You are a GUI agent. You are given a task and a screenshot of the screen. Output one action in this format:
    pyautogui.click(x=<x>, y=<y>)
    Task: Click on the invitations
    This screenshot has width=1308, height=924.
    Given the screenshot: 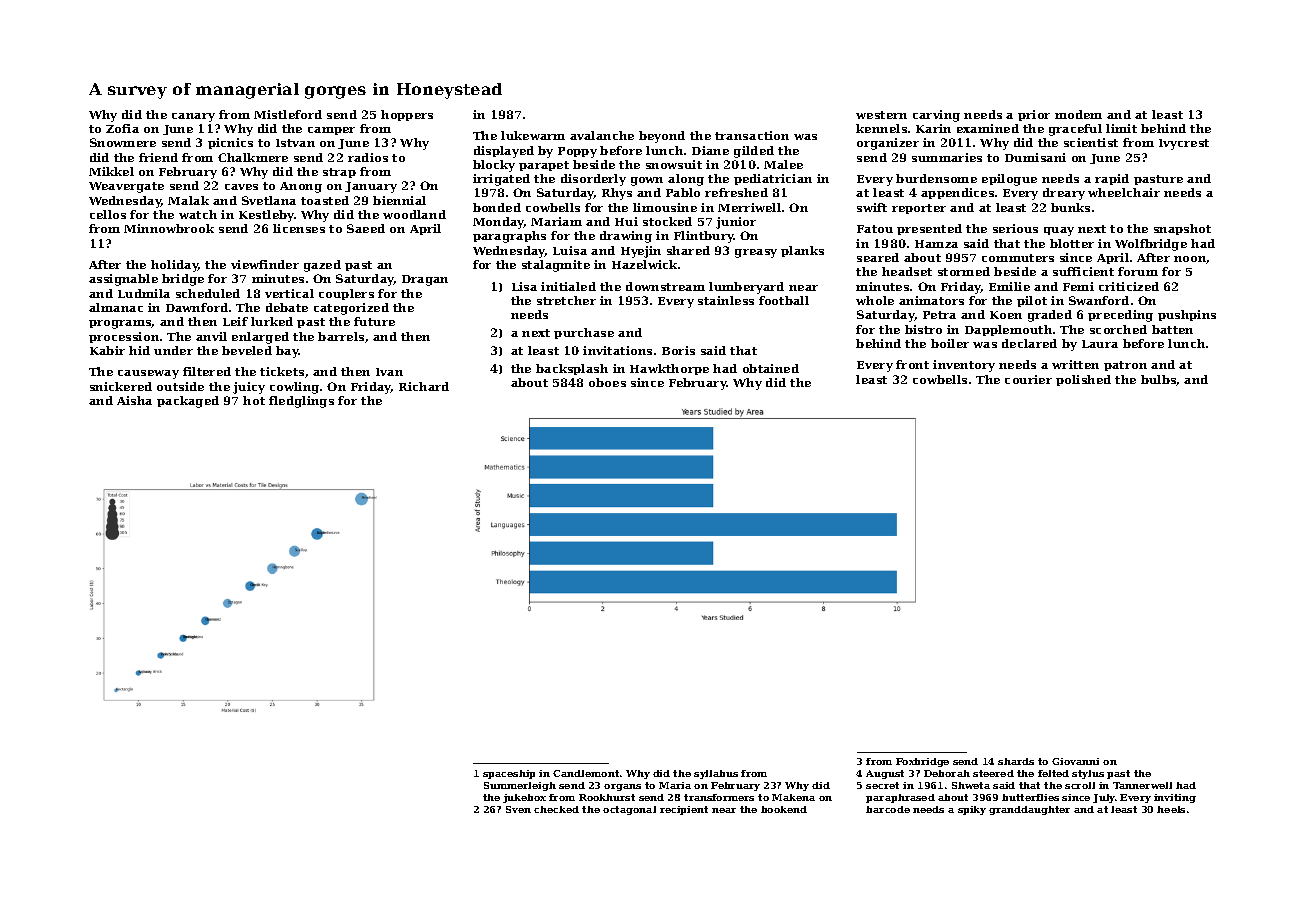 What is the action you would take?
    pyautogui.click(x=617, y=350)
